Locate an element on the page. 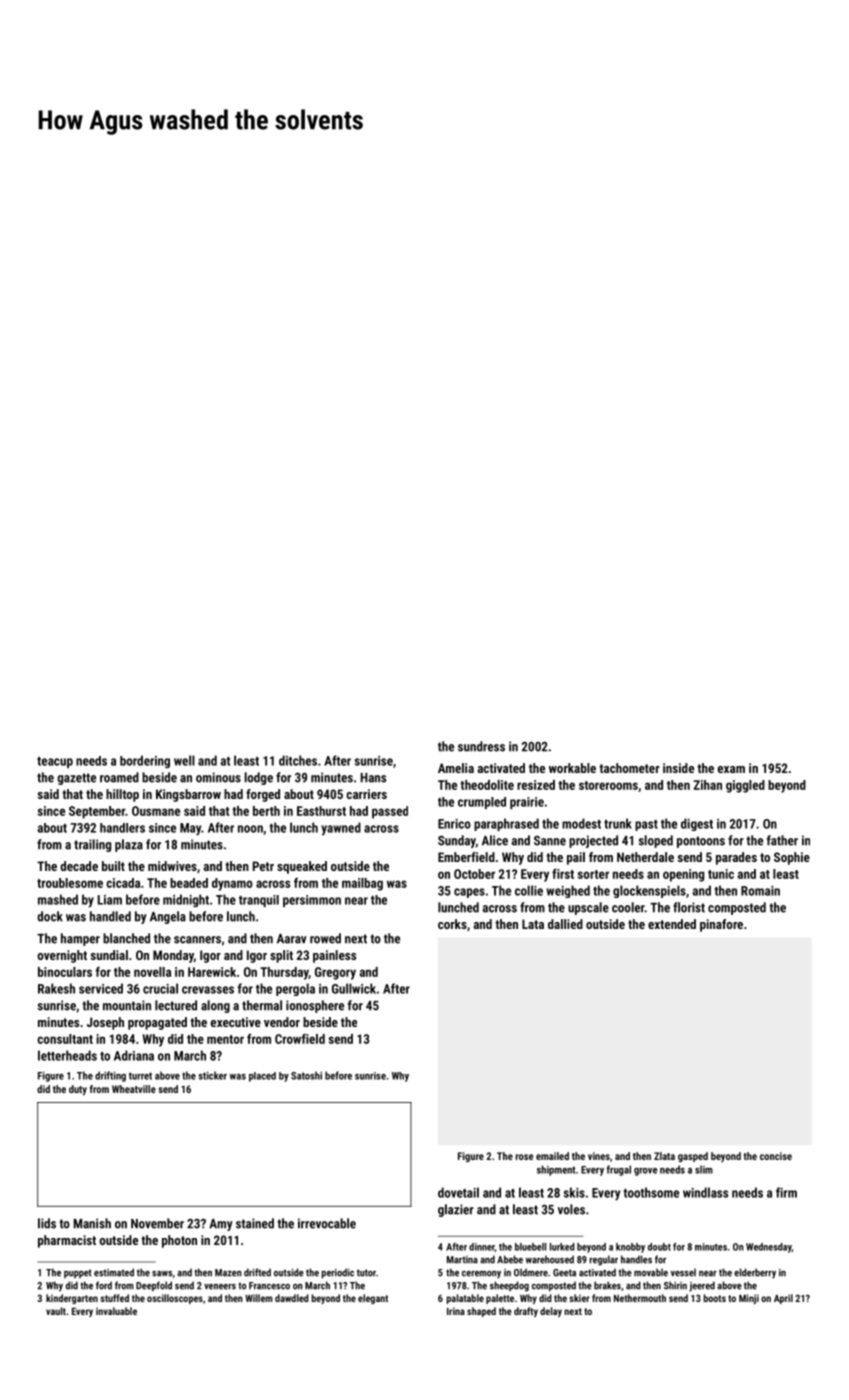 The width and height of the image is (849, 1400). concise is located at coordinates (776, 1156).
